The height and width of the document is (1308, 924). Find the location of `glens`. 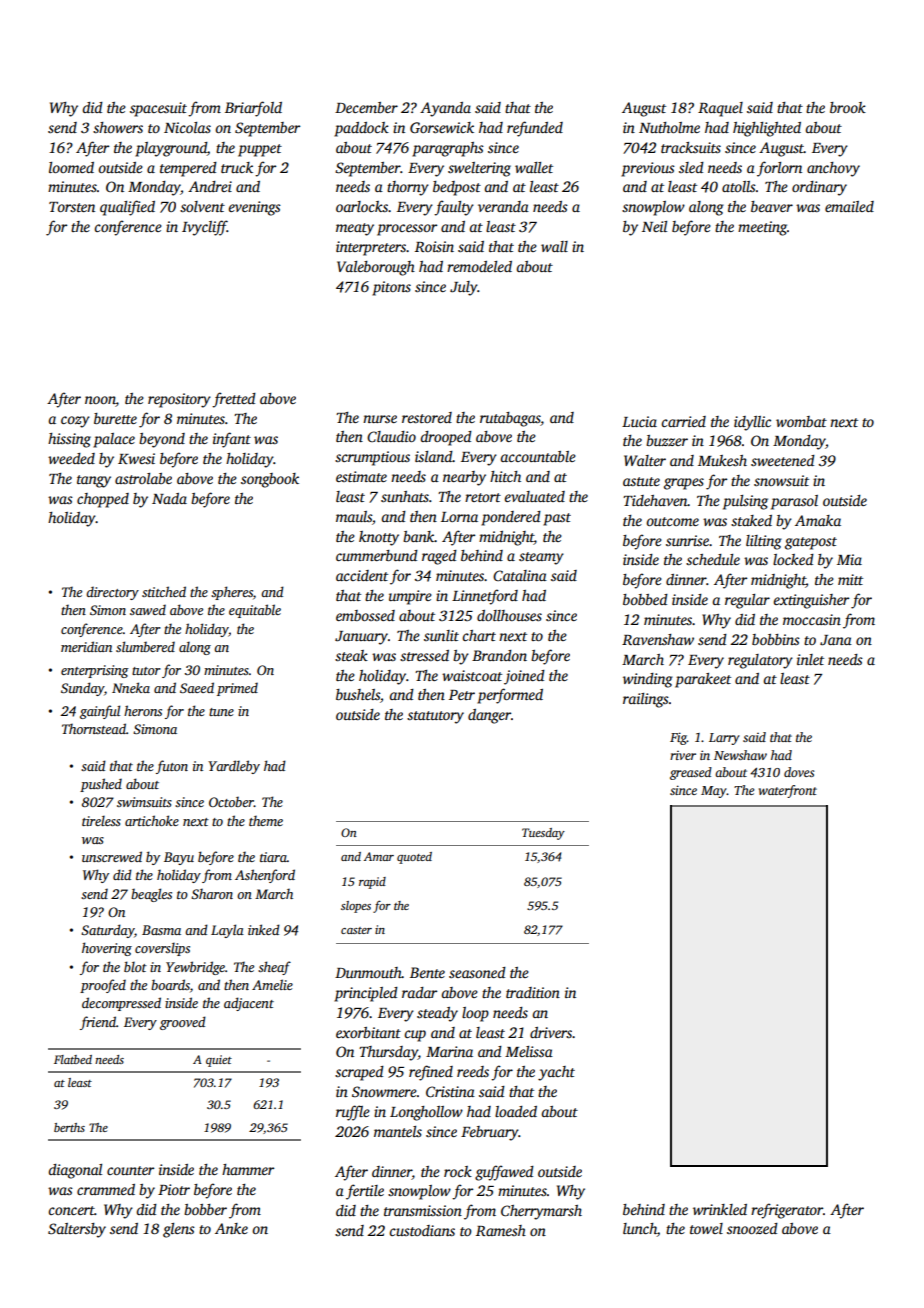

glens is located at coordinates (179, 1230).
